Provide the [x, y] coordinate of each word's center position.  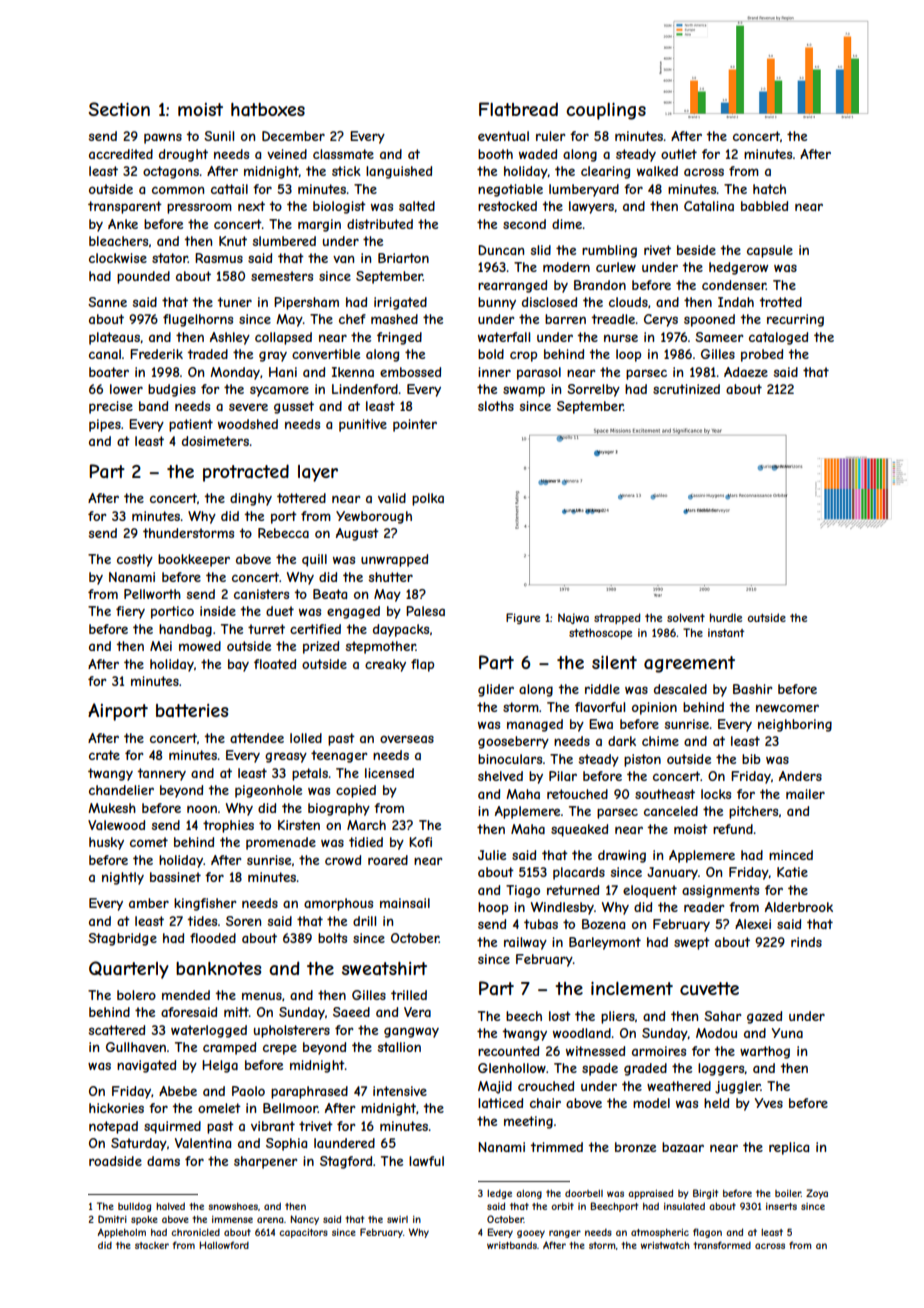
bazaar [683, 1147]
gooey [531, 1234]
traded [207, 354]
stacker [152, 1245]
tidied [366, 842]
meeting [528, 1122]
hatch [769, 189]
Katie [792, 872]
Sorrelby [593, 390]
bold [491, 354]
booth [495, 154]
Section [119, 109]
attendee [257, 738]
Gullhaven [136, 1047]
